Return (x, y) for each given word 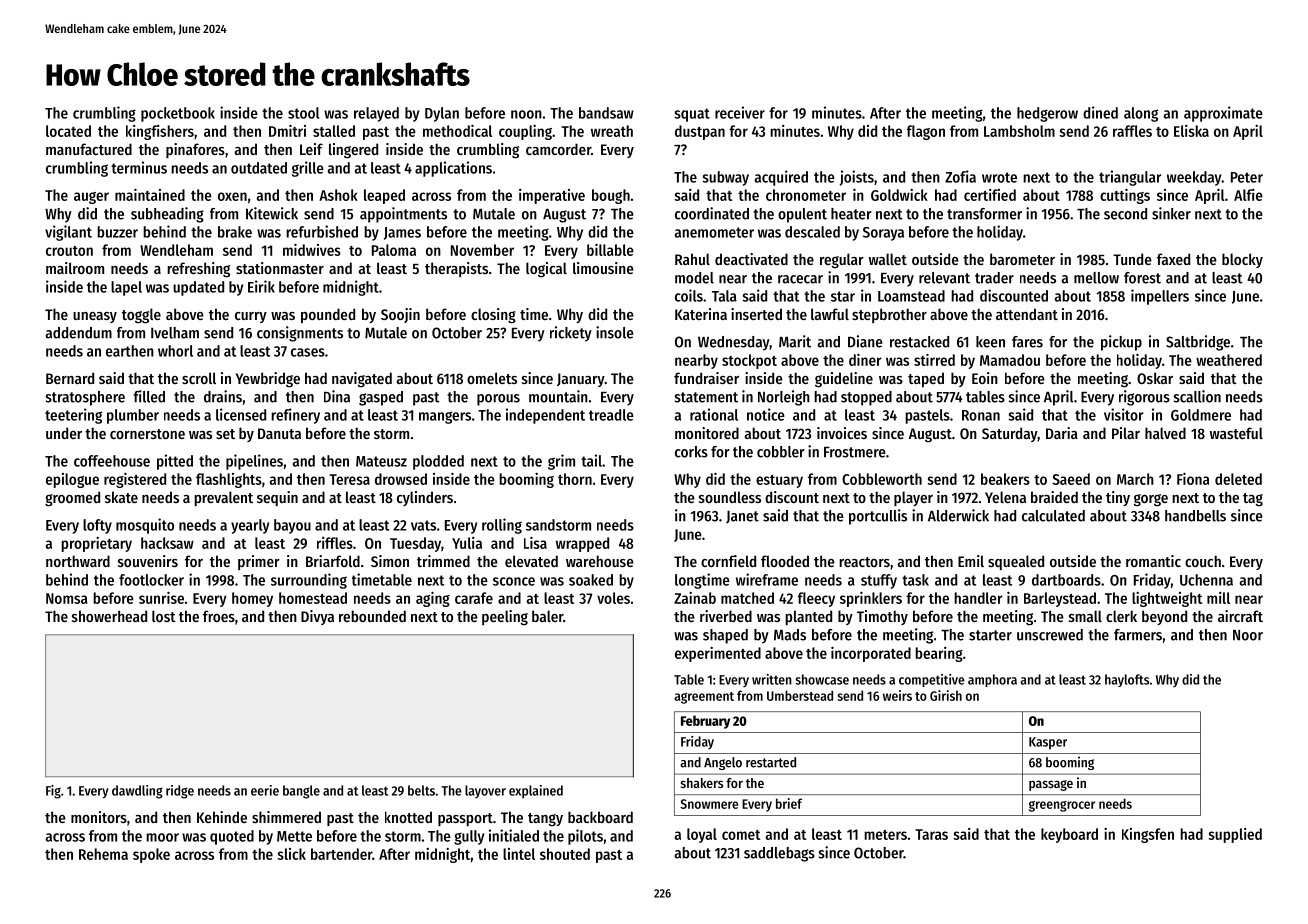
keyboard (1069, 835)
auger (91, 198)
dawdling (137, 792)
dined (1100, 112)
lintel (519, 854)
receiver (740, 112)
